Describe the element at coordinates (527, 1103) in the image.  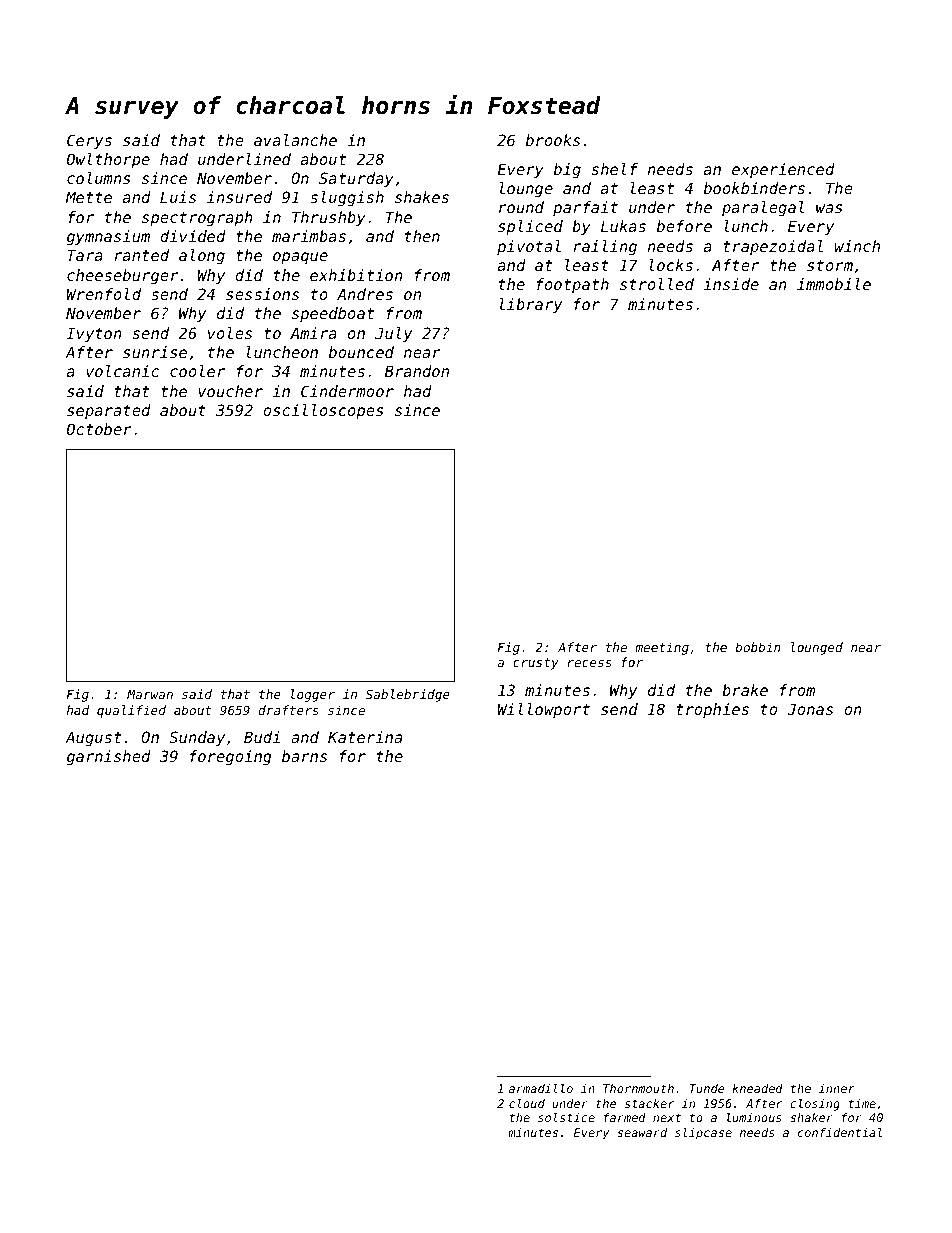
I see `cloud` at that location.
